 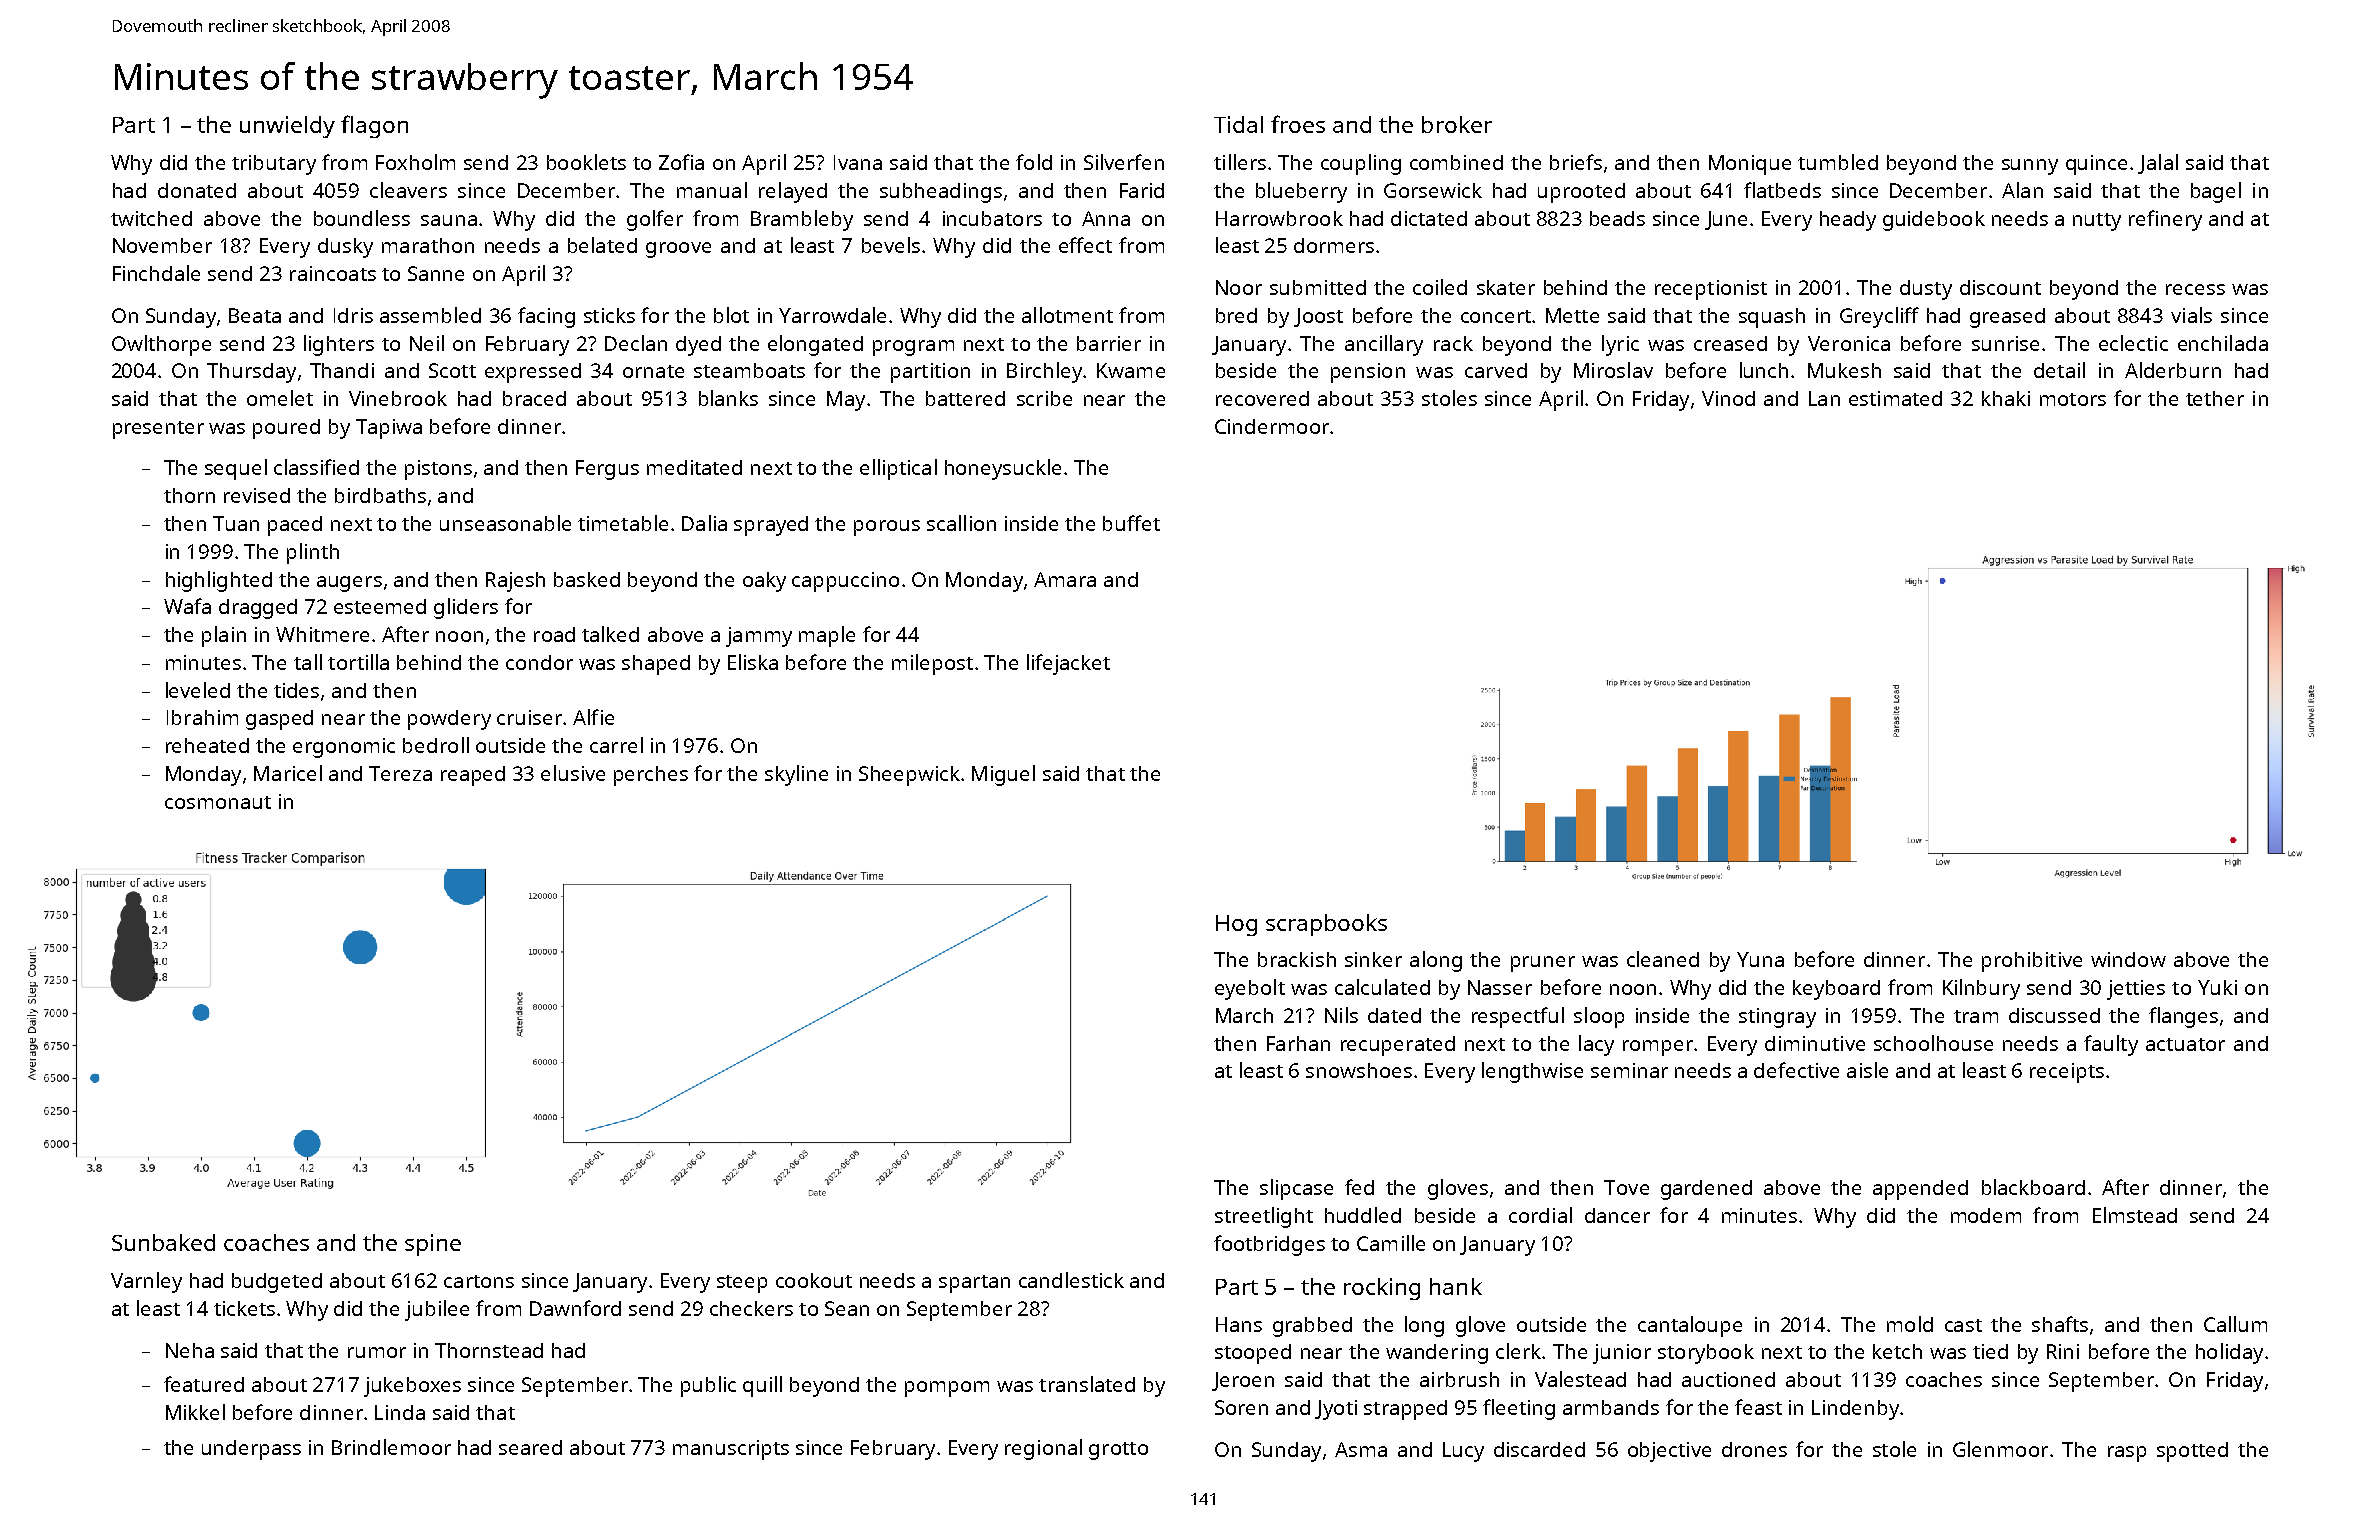 What do you see at coordinates (530, 1447) in the image?
I see `seared` at bounding box center [530, 1447].
